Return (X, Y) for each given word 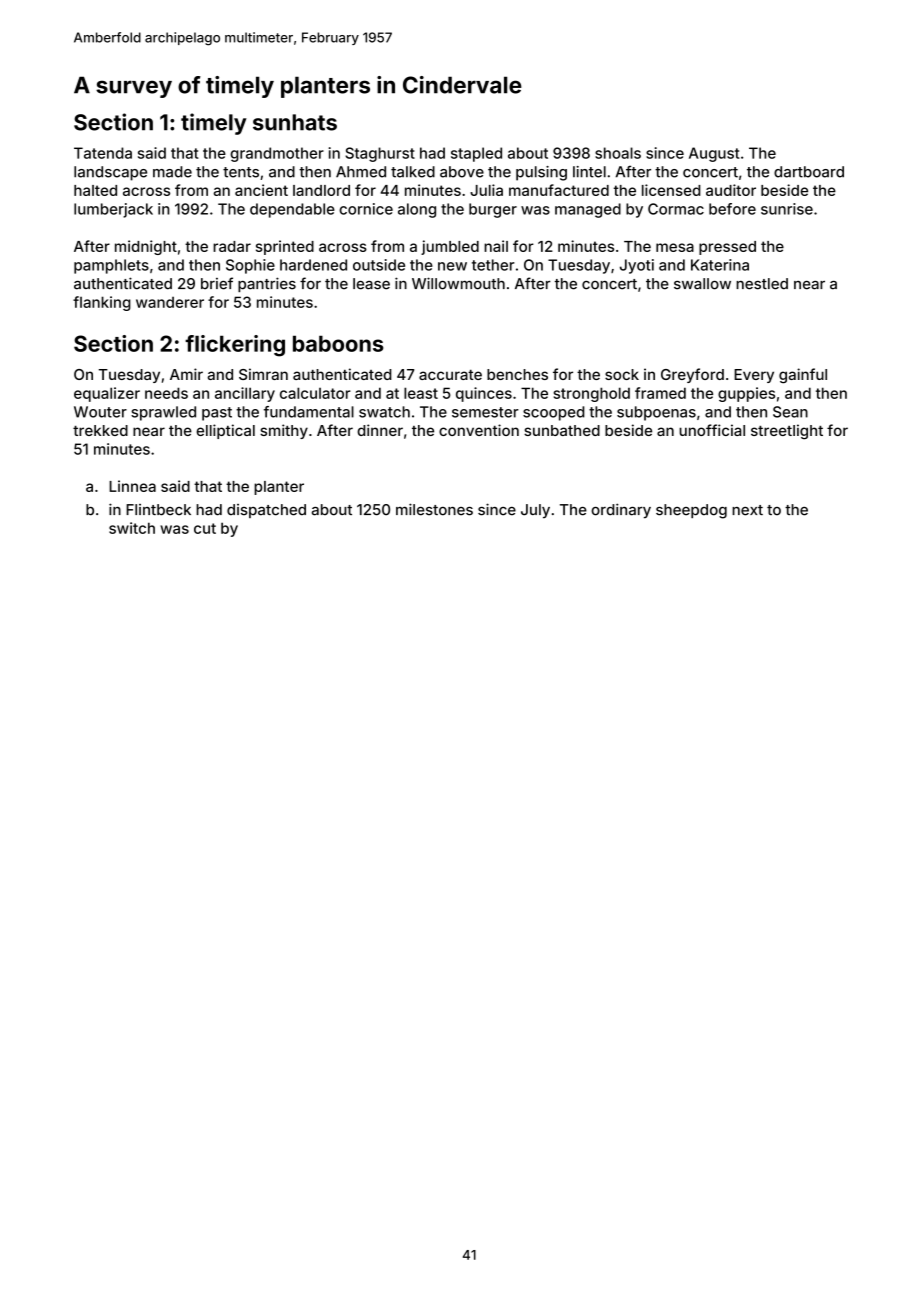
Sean (790, 412)
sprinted (285, 247)
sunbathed (562, 430)
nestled (762, 284)
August (714, 154)
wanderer (170, 302)
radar (232, 246)
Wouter (100, 412)
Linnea (132, 486)
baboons (338, 344)
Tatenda (103, 153)
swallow (702, 284)
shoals (618, 153)
